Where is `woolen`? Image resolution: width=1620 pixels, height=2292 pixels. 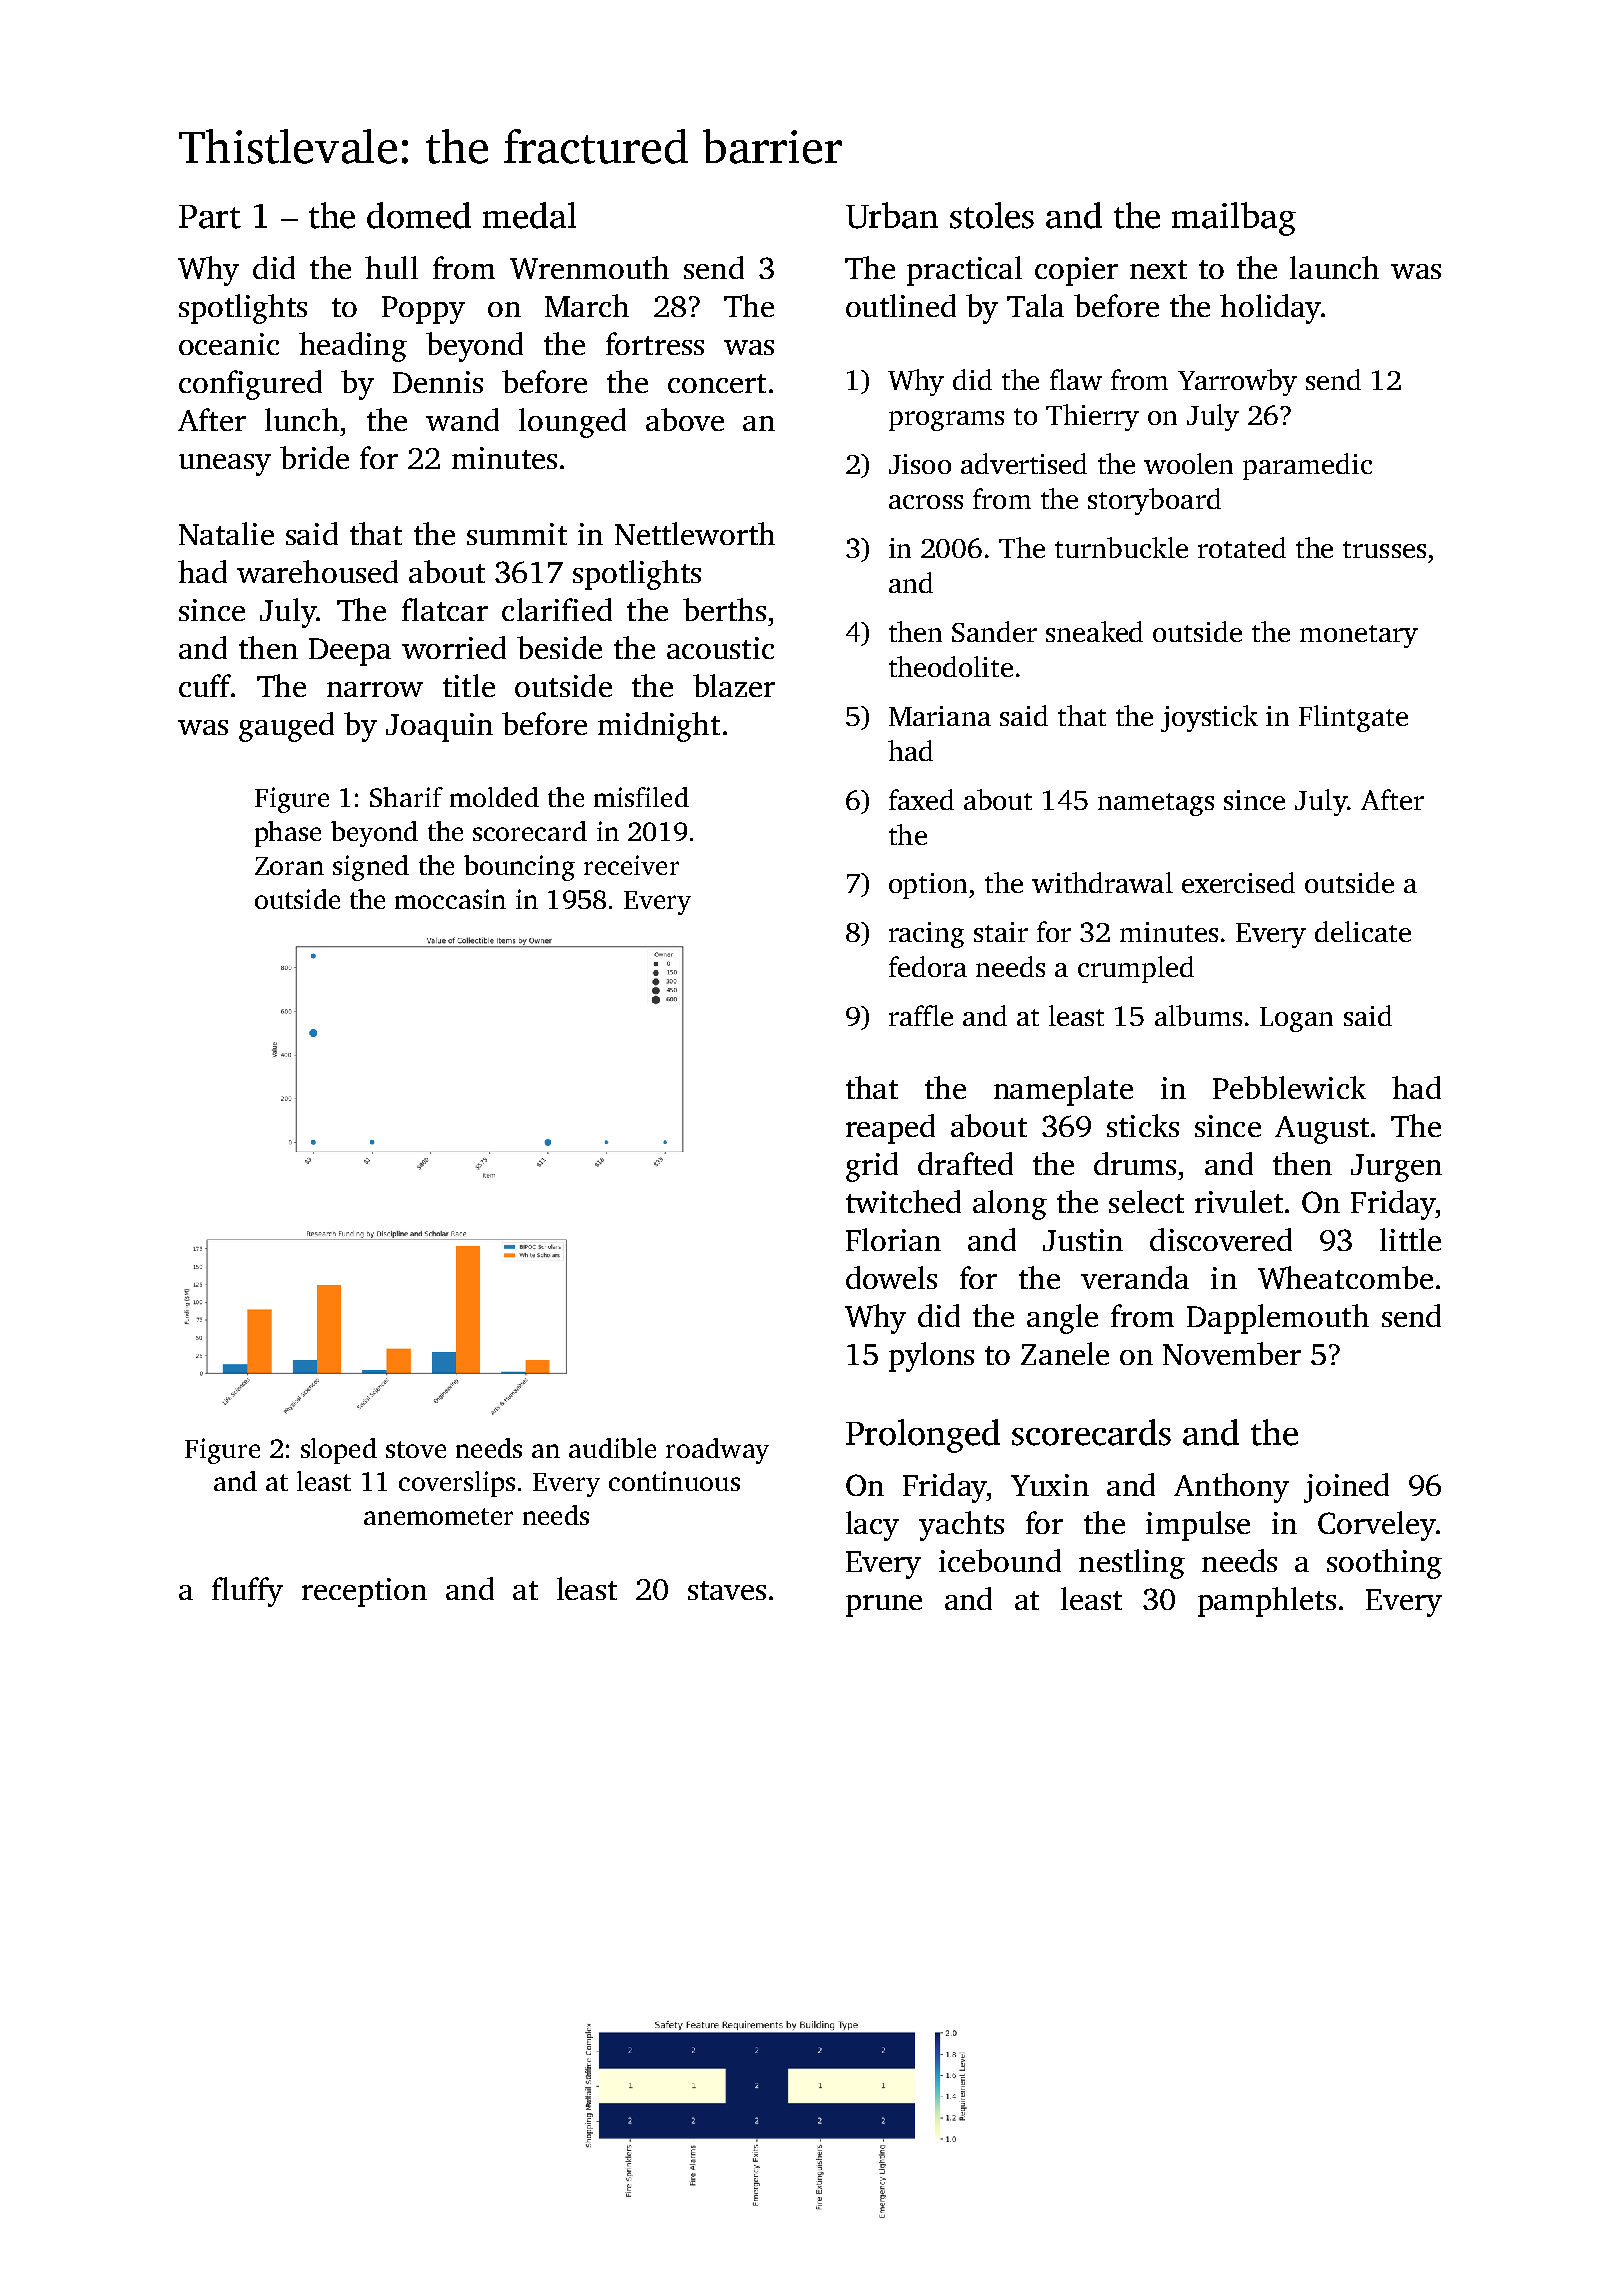
woolen is located at coordinates (1188, 463).
